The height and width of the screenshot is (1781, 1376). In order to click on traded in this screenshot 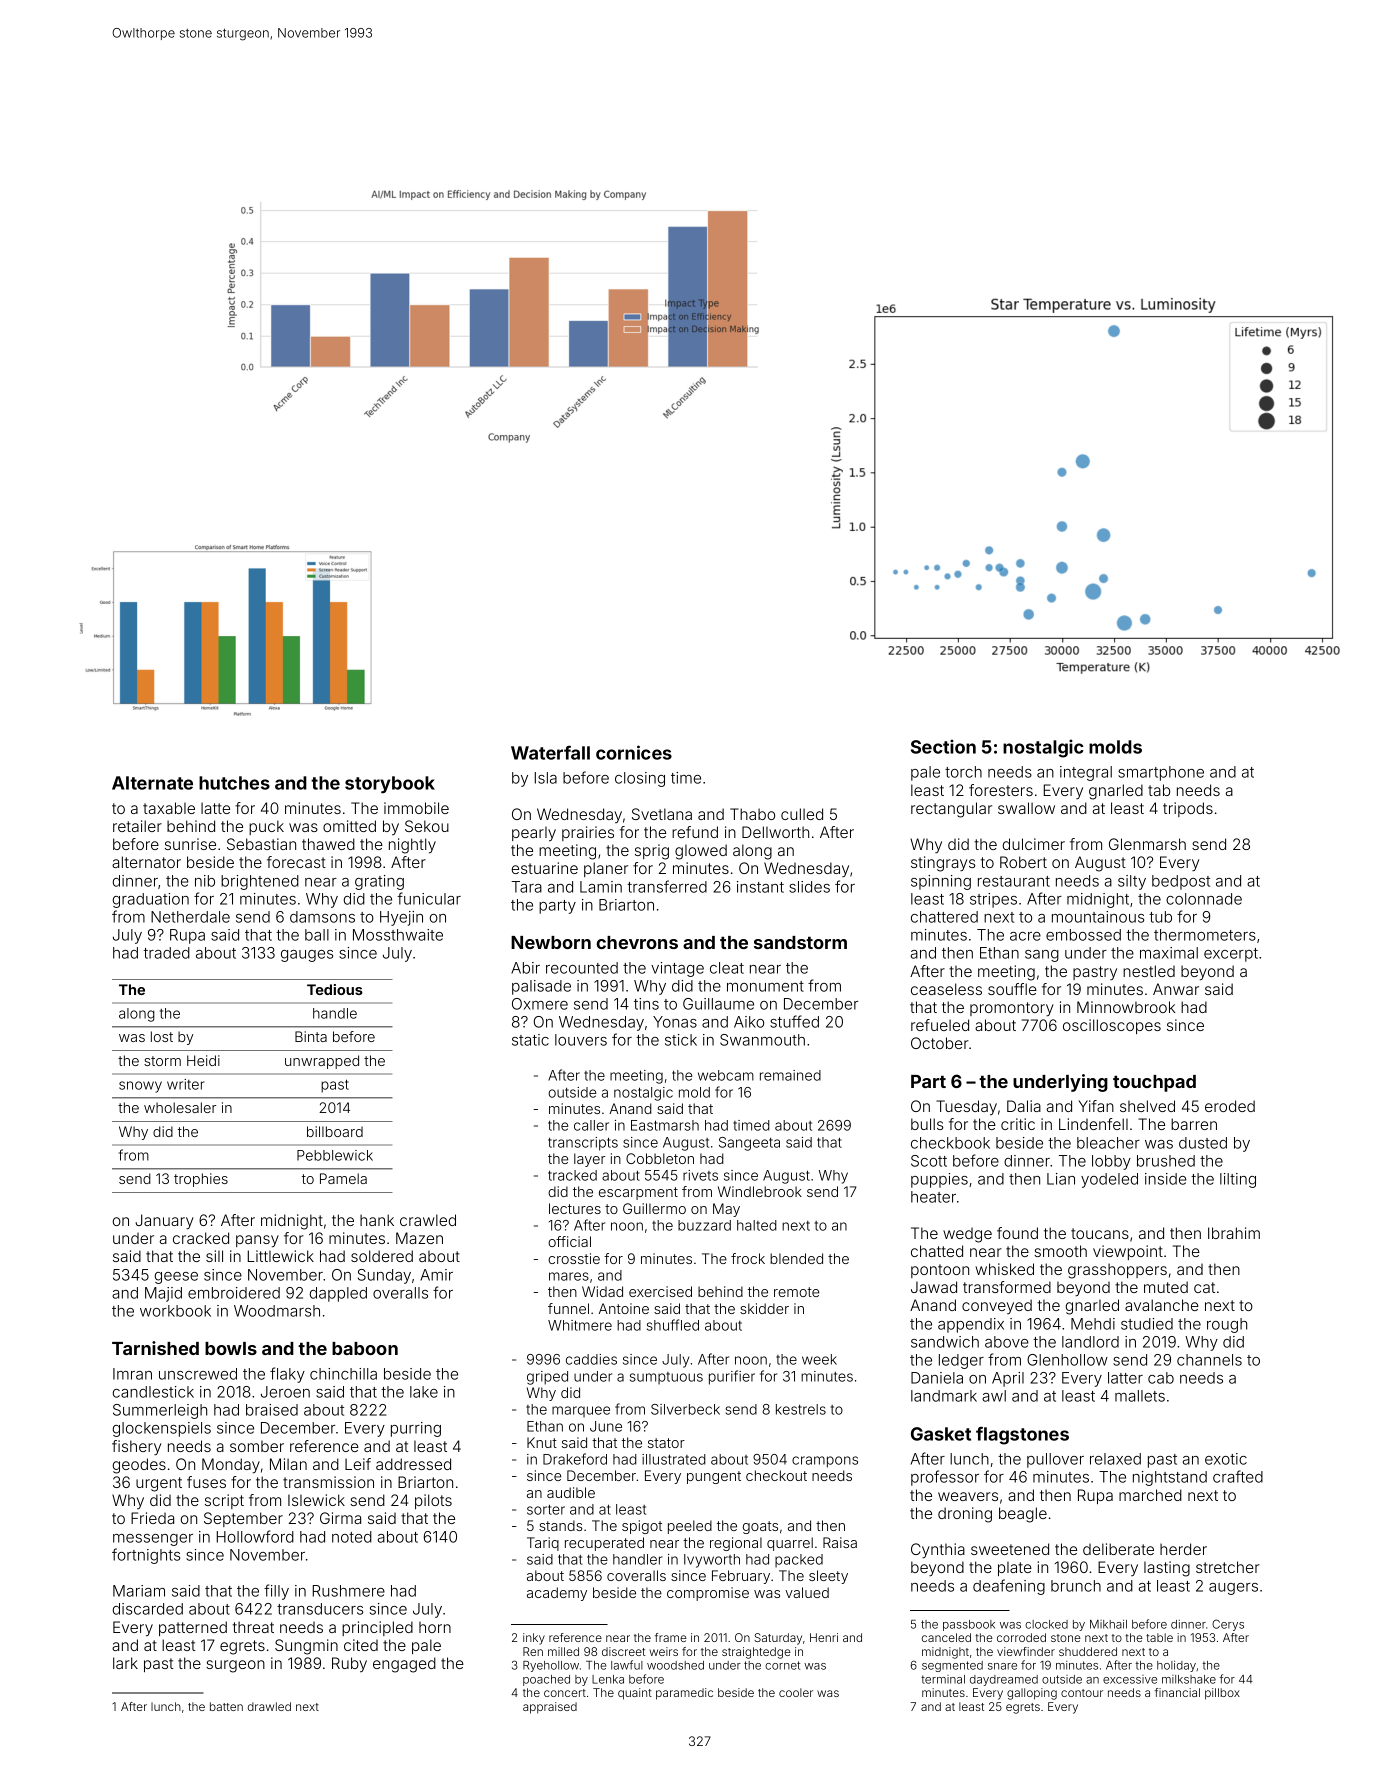, I will do `click(167, 953)`.
